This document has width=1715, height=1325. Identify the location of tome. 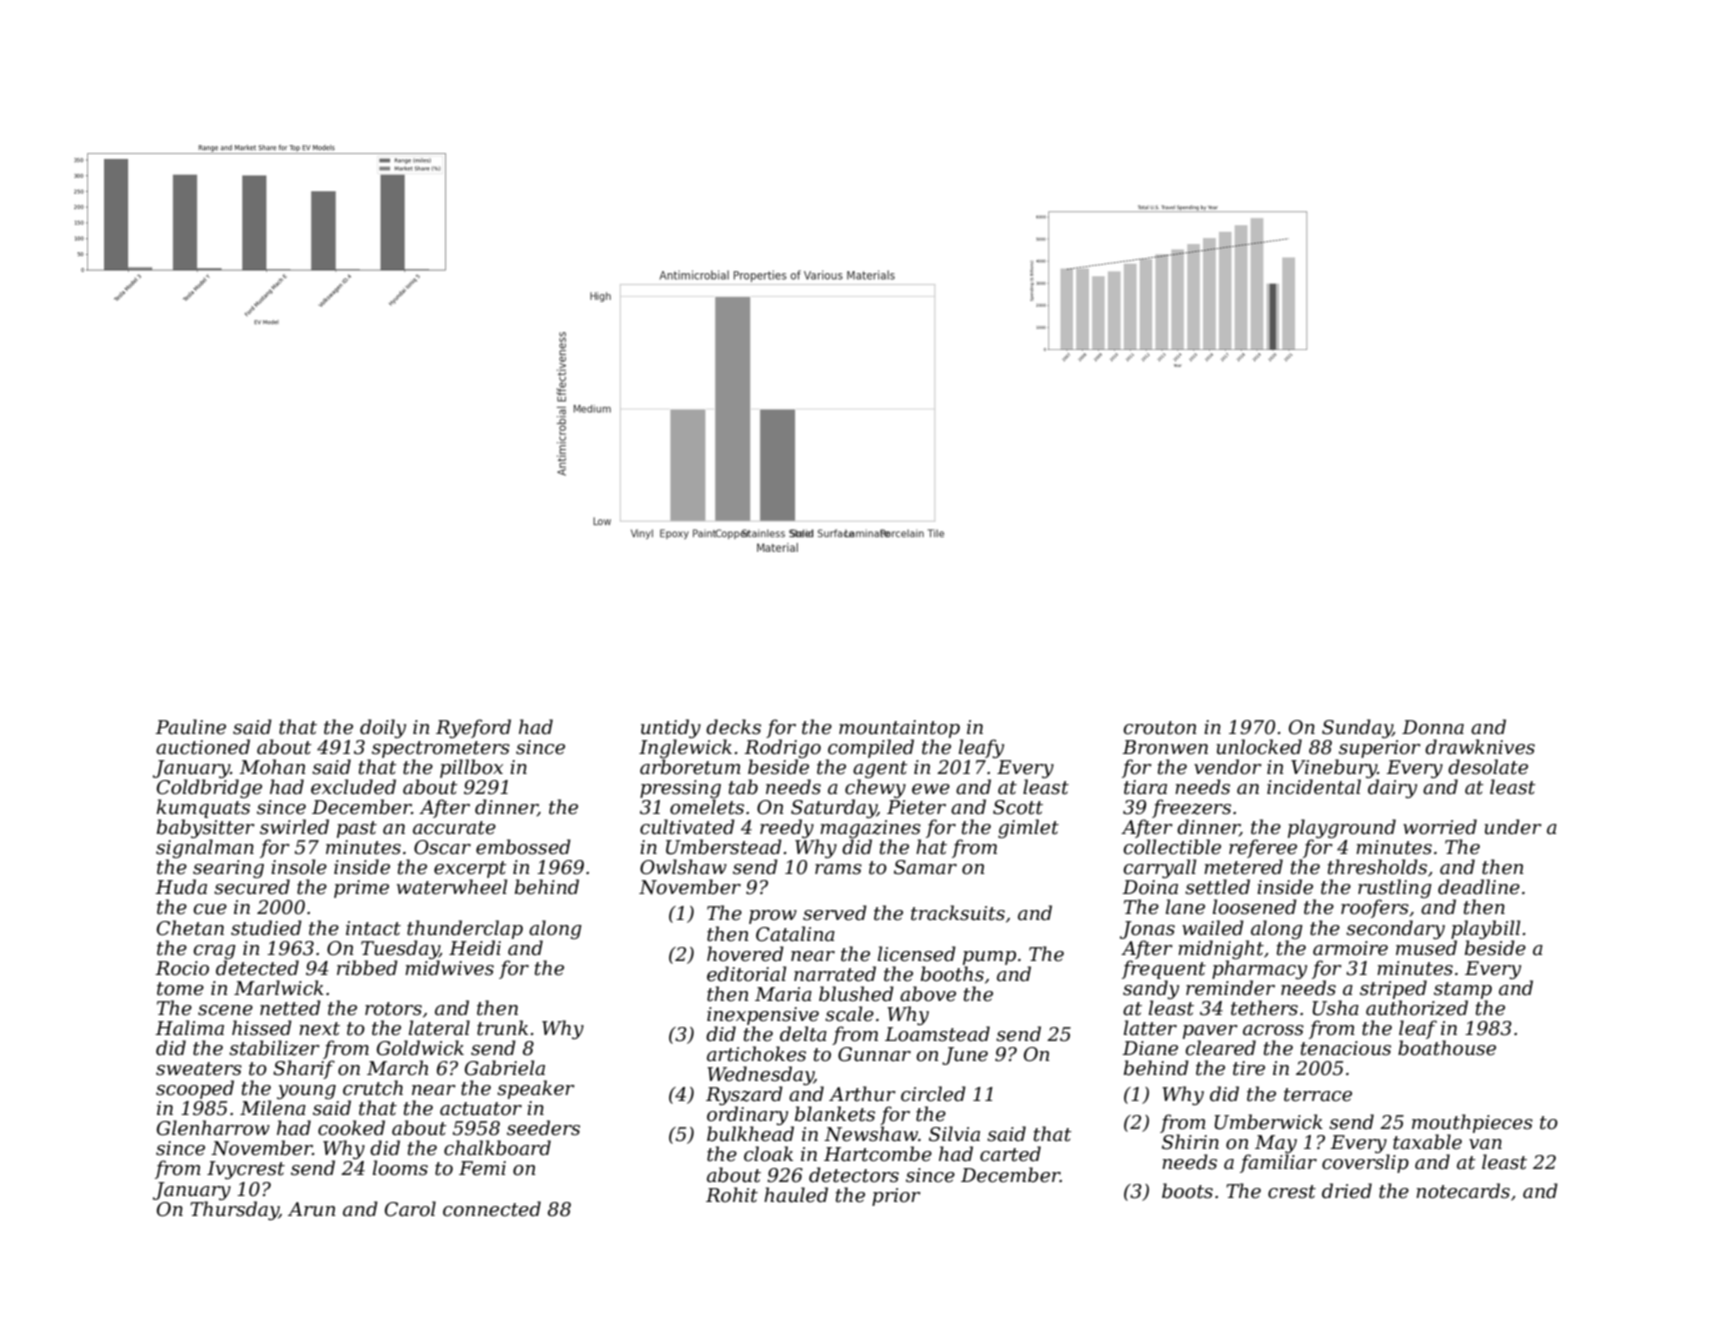
(180, 989).
